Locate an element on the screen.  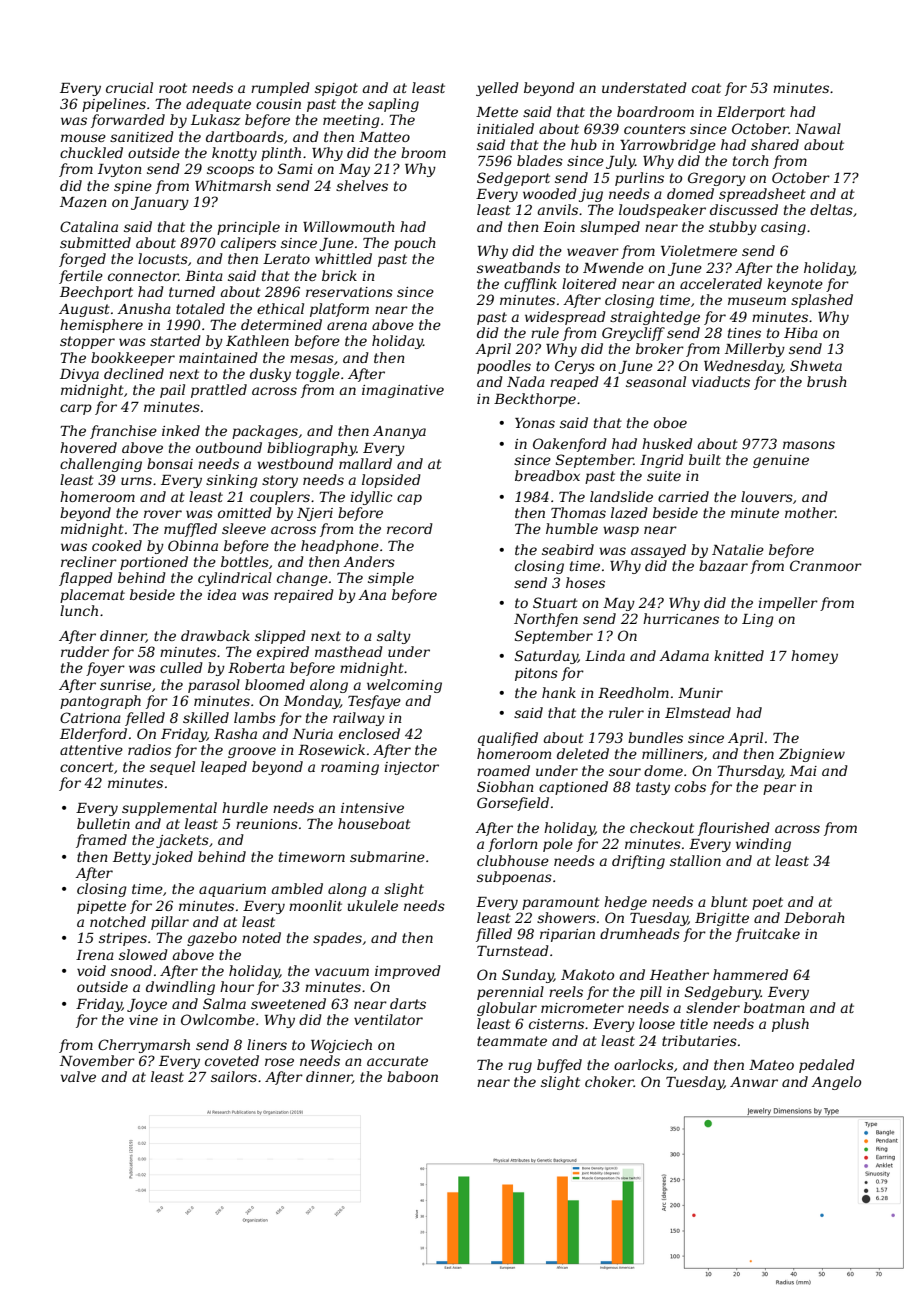
mouse is located at coordinates (83, 138).
